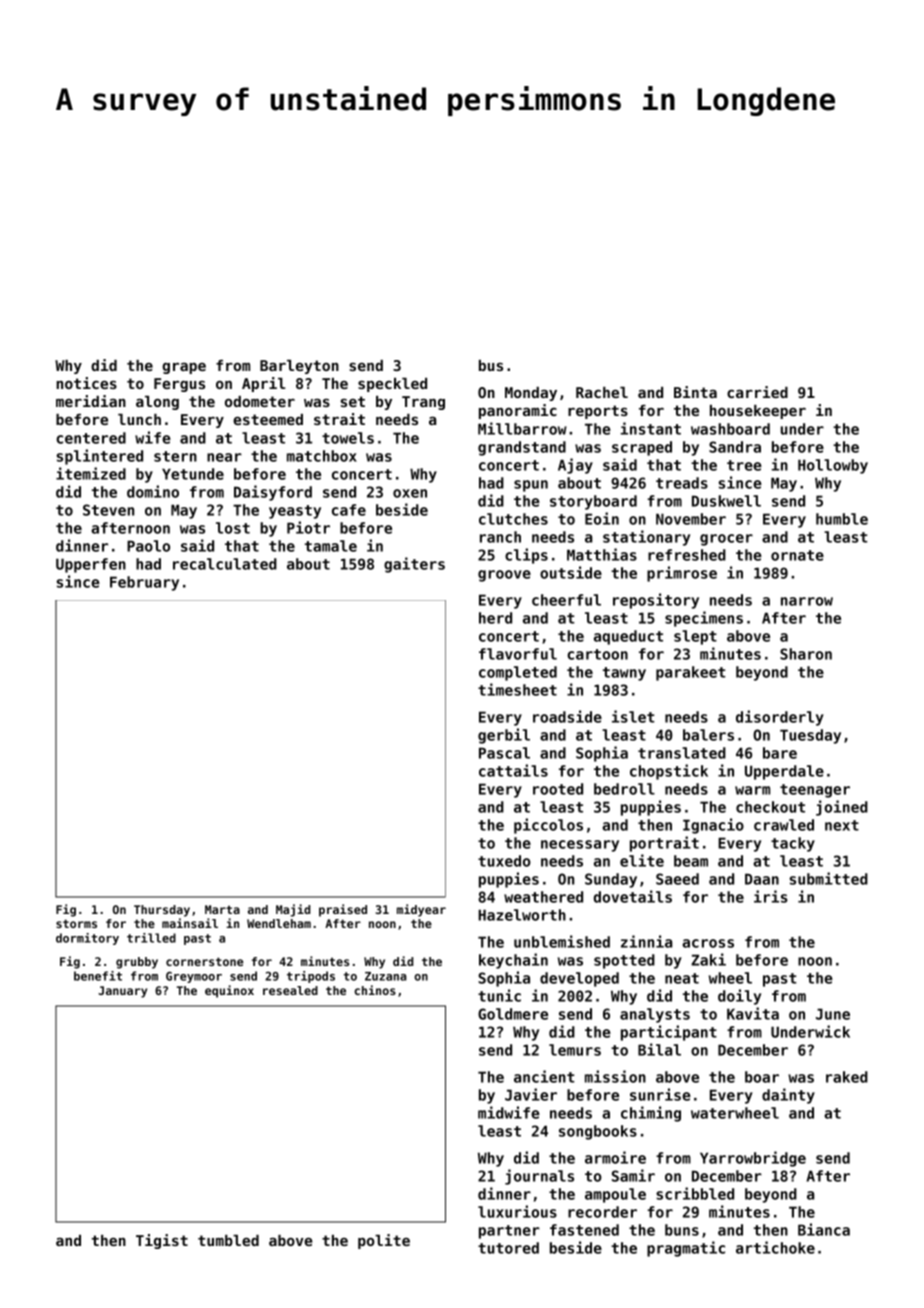 This image has height=1308, width=924. Describe the element at coordinates (144, 583) in the image. I see `February` at that location.
